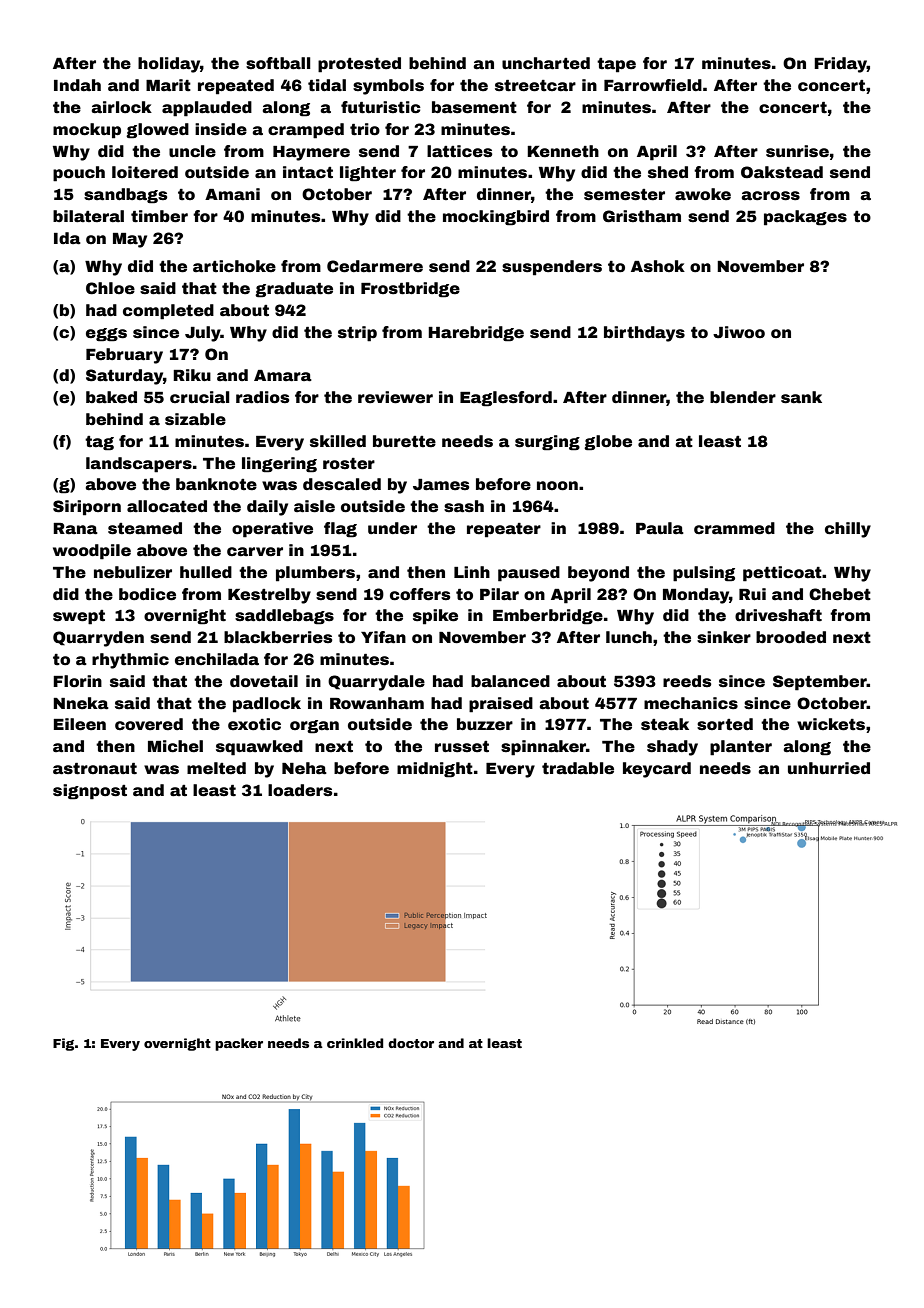 Image resolution: width=924 pixels, height=1308 pixels. I want to click on crinkled, so click(355, 1043).
